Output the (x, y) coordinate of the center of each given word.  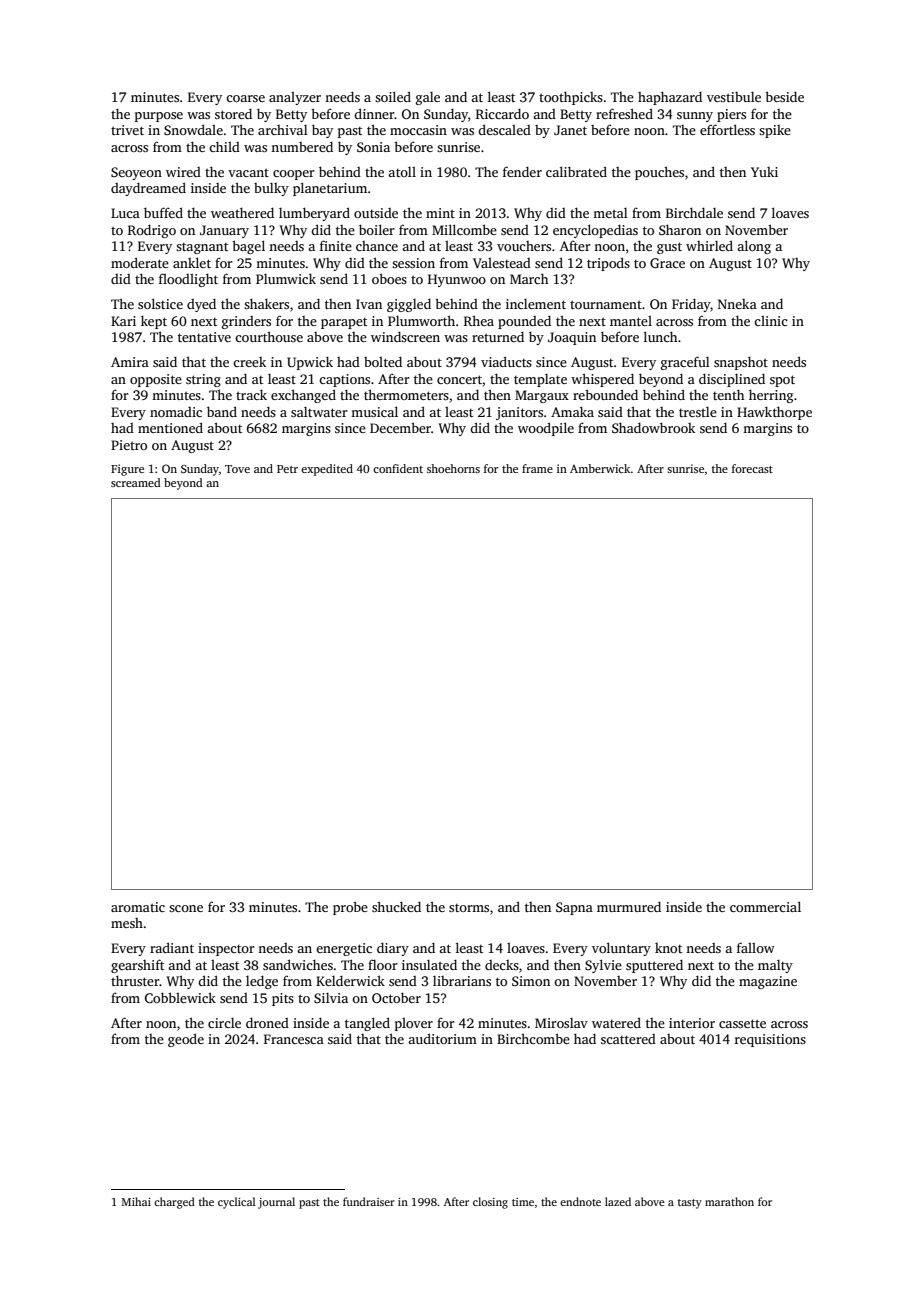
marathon (729, 1201)
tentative (204, 337)
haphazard (670, 98)
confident (398, 468)
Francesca (294, 1039)
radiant (172, 947)
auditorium (442, 1038)
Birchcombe (533, 1038)
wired (183, 172)
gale (428, 98)
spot (782, 381)
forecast (752, 468)
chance (377, 246)
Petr (287, 469)
